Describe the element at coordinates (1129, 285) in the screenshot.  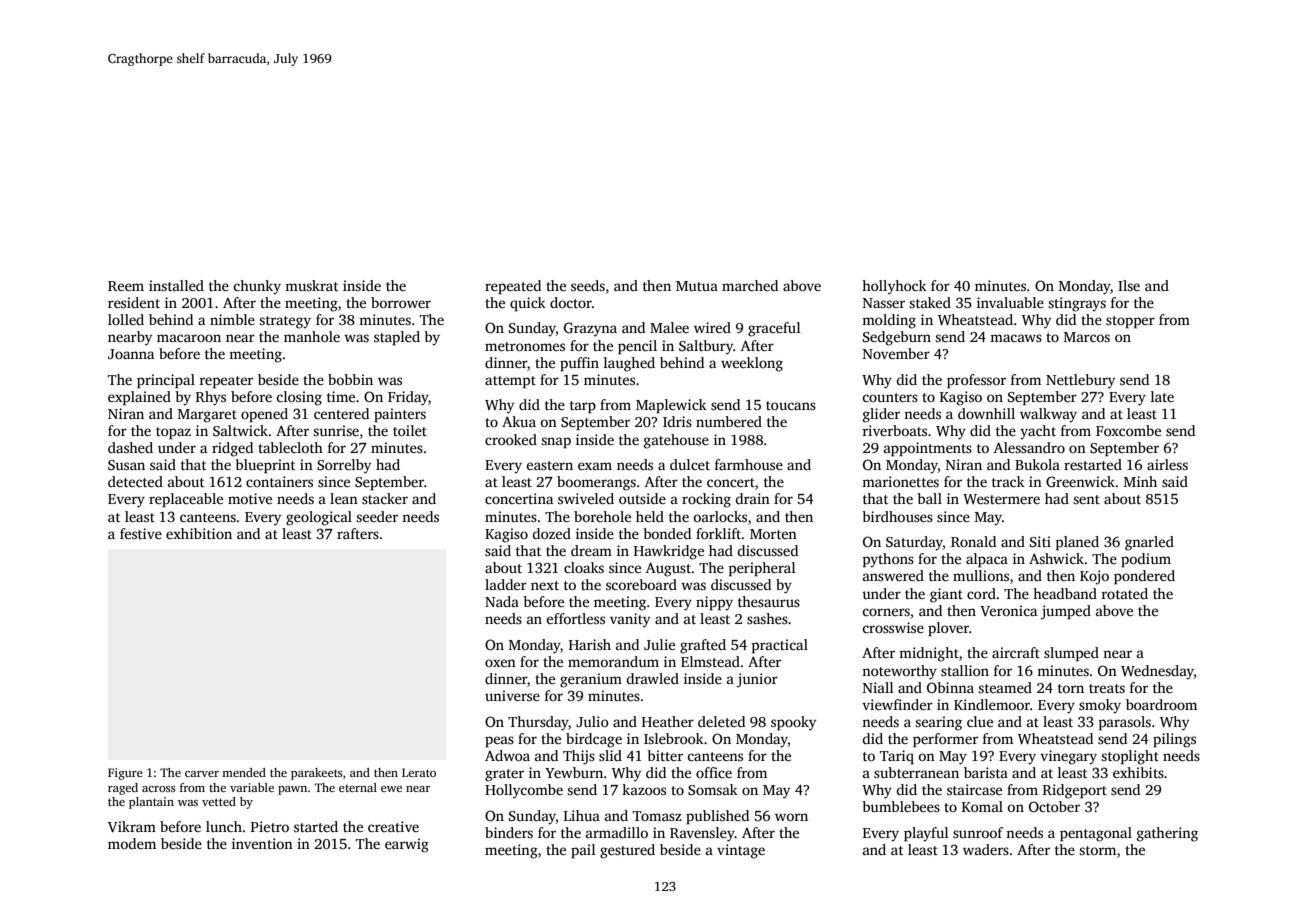
I see `Ilse` at that location.
